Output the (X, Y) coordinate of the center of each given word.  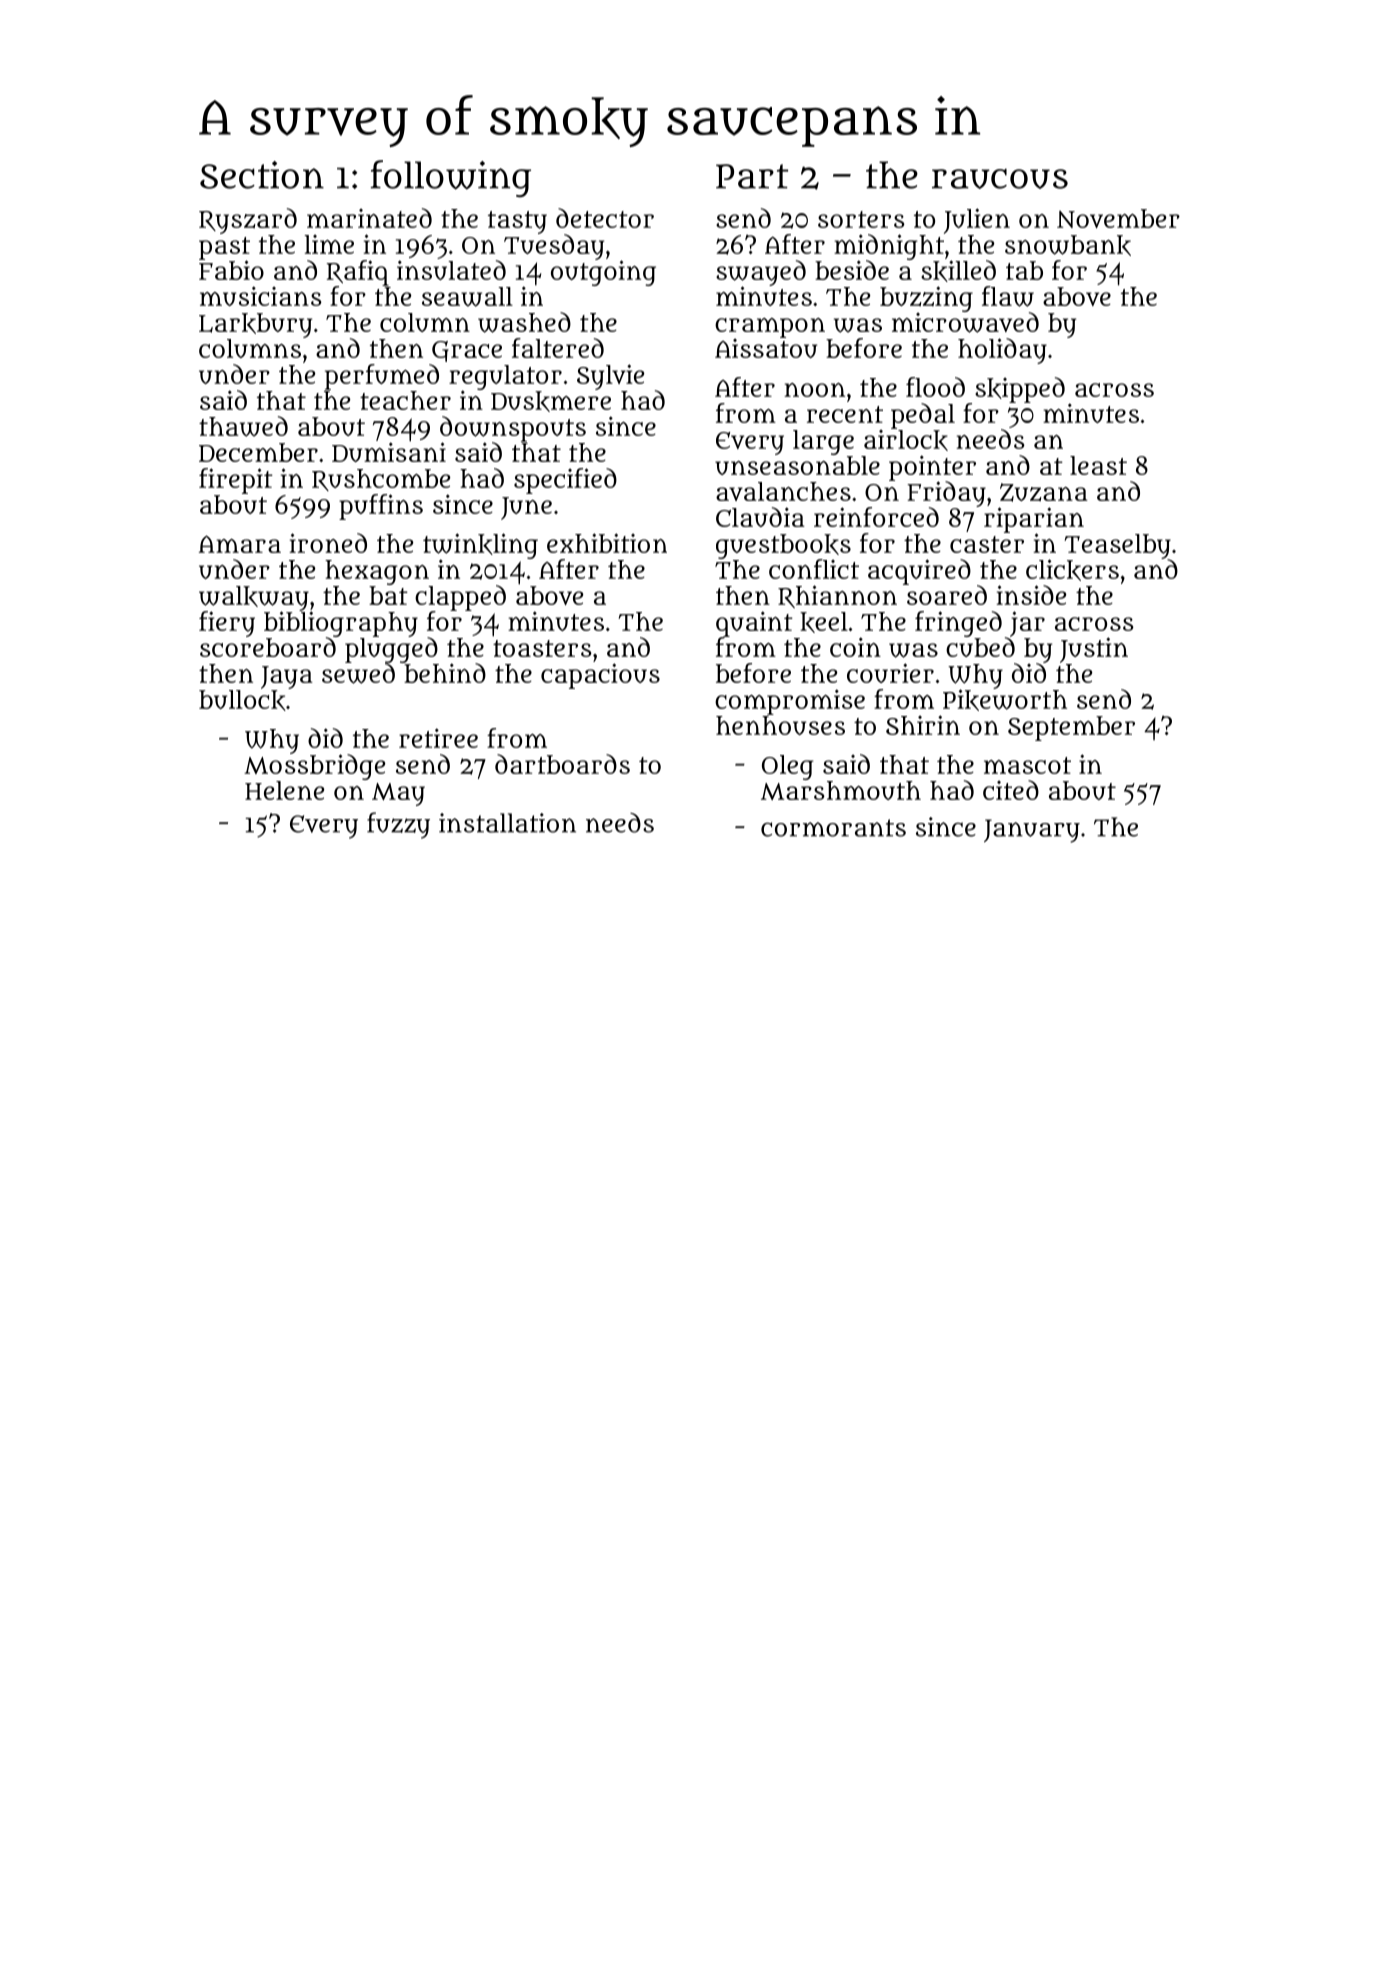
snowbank (1068, 245)
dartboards (562, 764)
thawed (243, 426)
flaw (1008, 296)
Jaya (287, 677)
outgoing (603, 273)
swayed (761, 273)
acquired (919, 572)
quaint (754, 624)
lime (329, 244)
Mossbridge (314, 767)
